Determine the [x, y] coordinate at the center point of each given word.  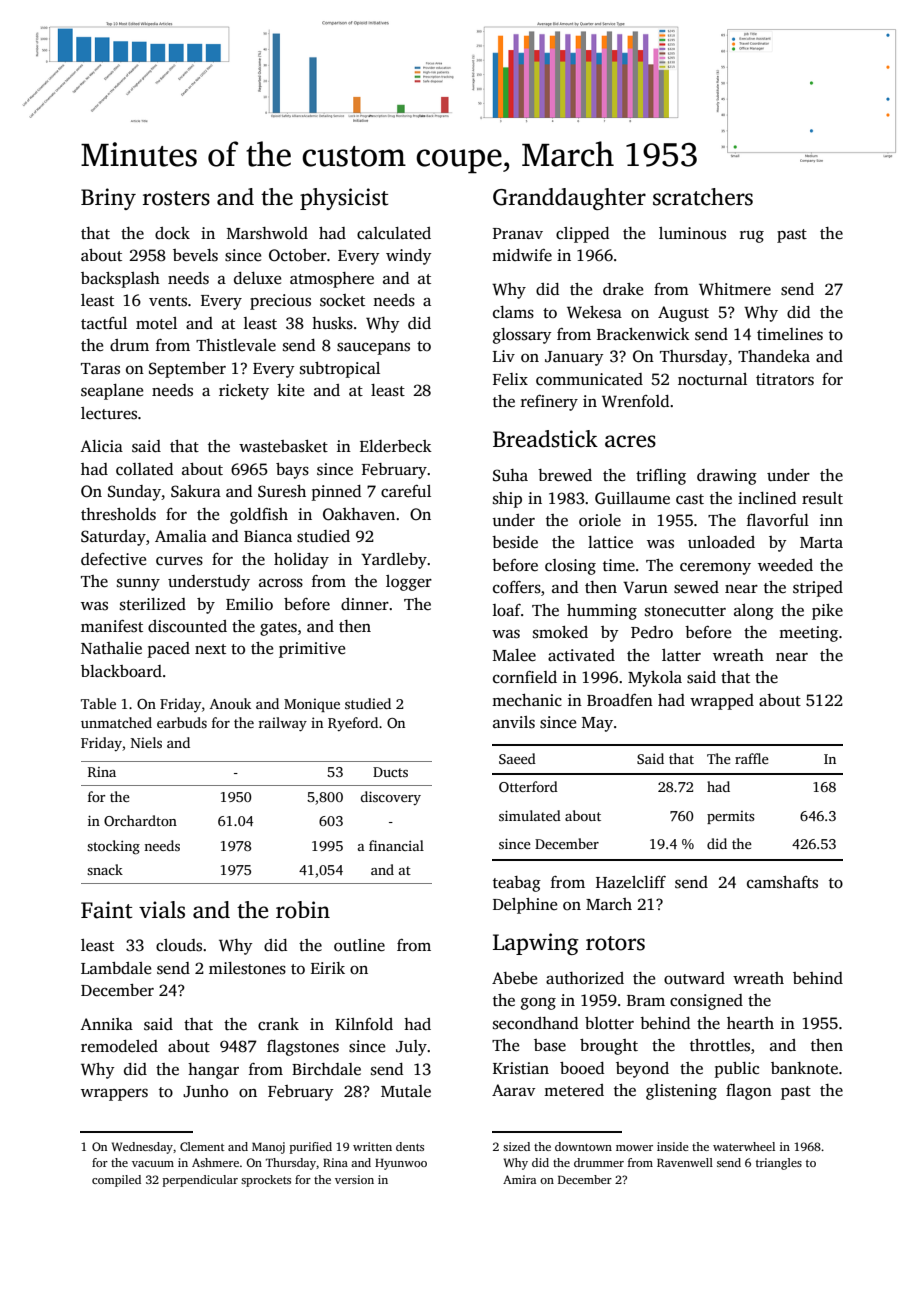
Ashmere [215, 1162]
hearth [750, 1023]
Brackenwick [643, 334]
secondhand [535, 1023]
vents [168, 301]
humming [602, 612]
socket [342, 300]
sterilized [153, 604]
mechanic [527, 700]
